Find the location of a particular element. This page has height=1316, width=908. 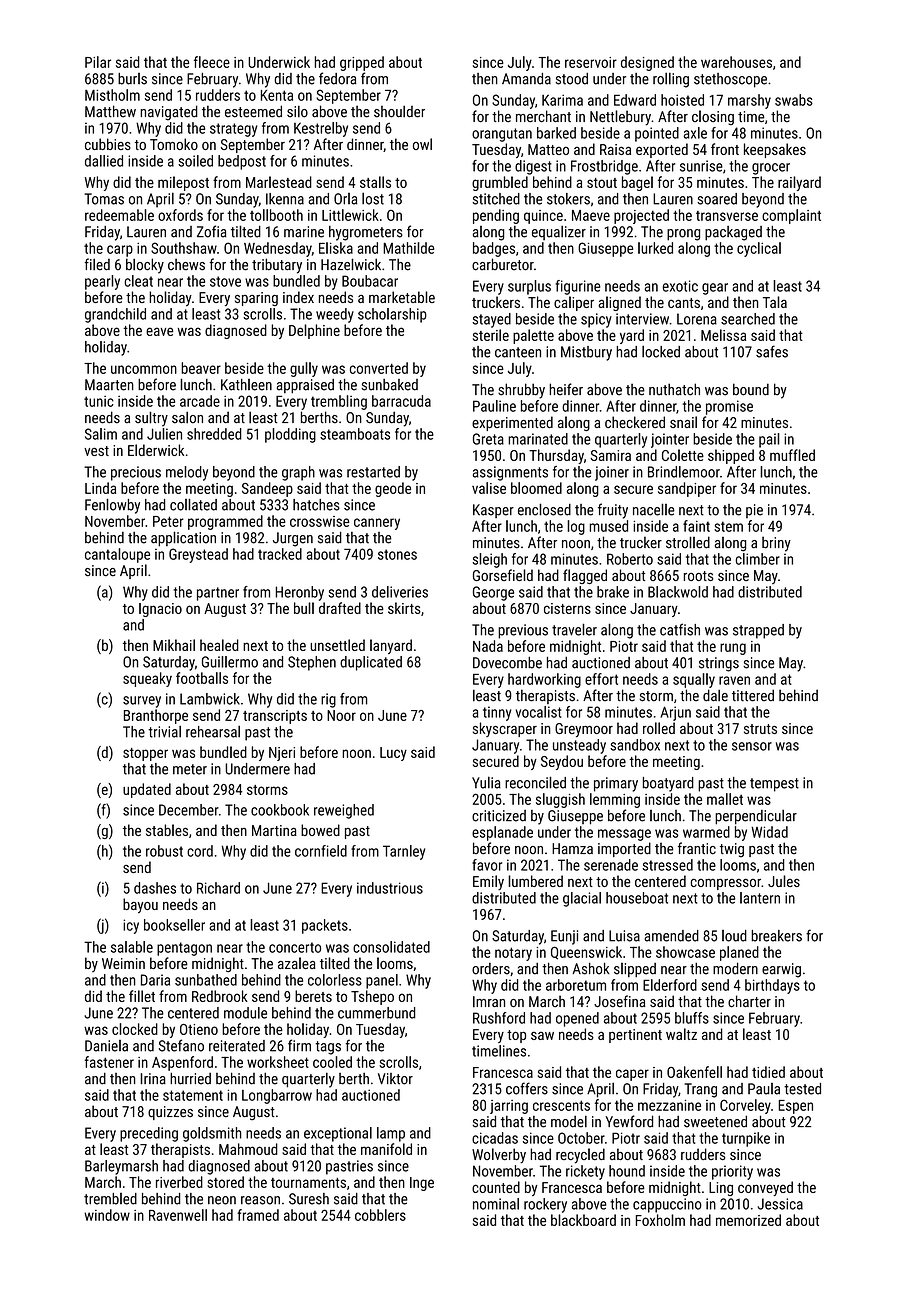

Jules is located at coordinates (784, 881).
